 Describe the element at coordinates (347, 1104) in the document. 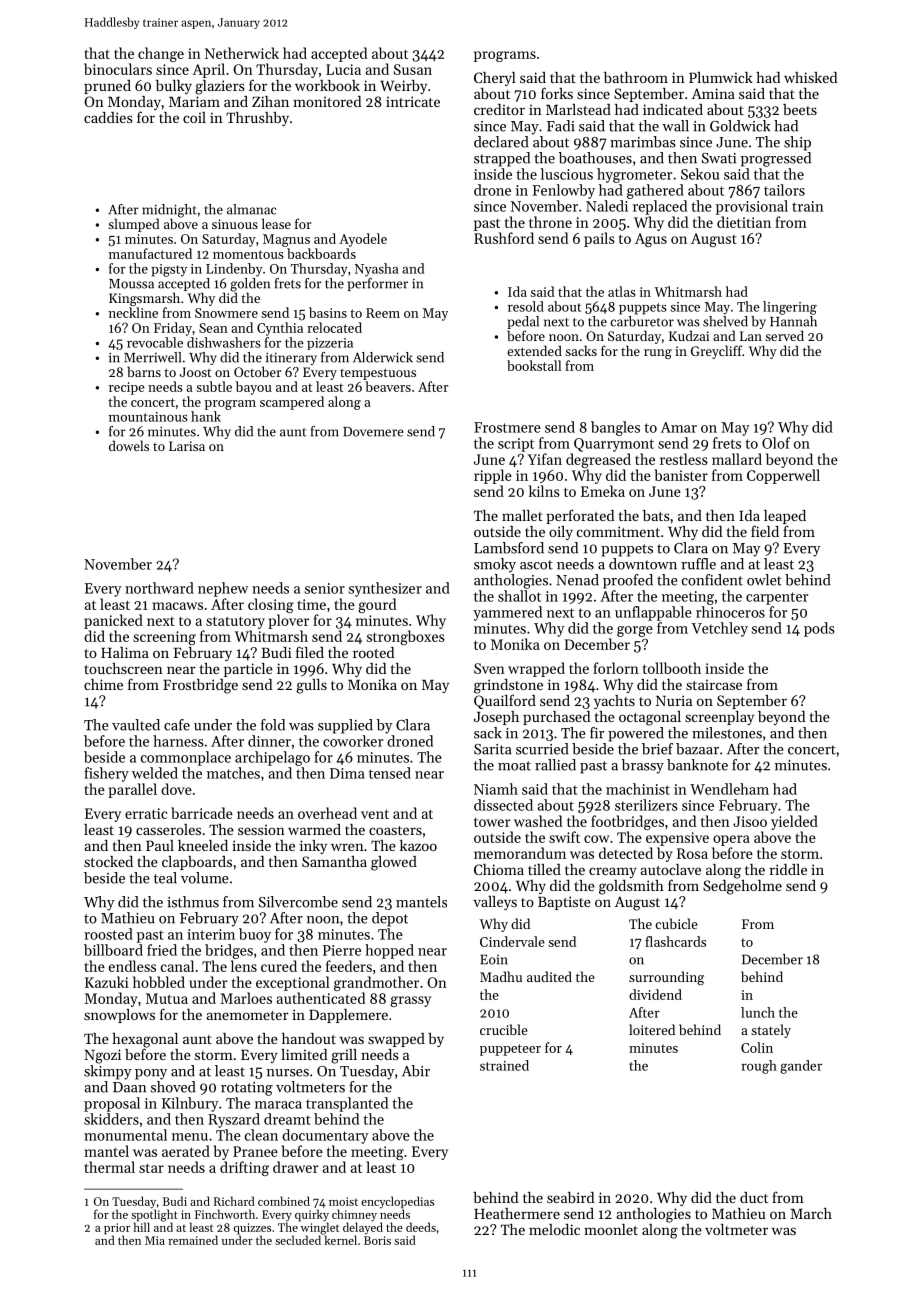

I see `transplanted` at that location.
